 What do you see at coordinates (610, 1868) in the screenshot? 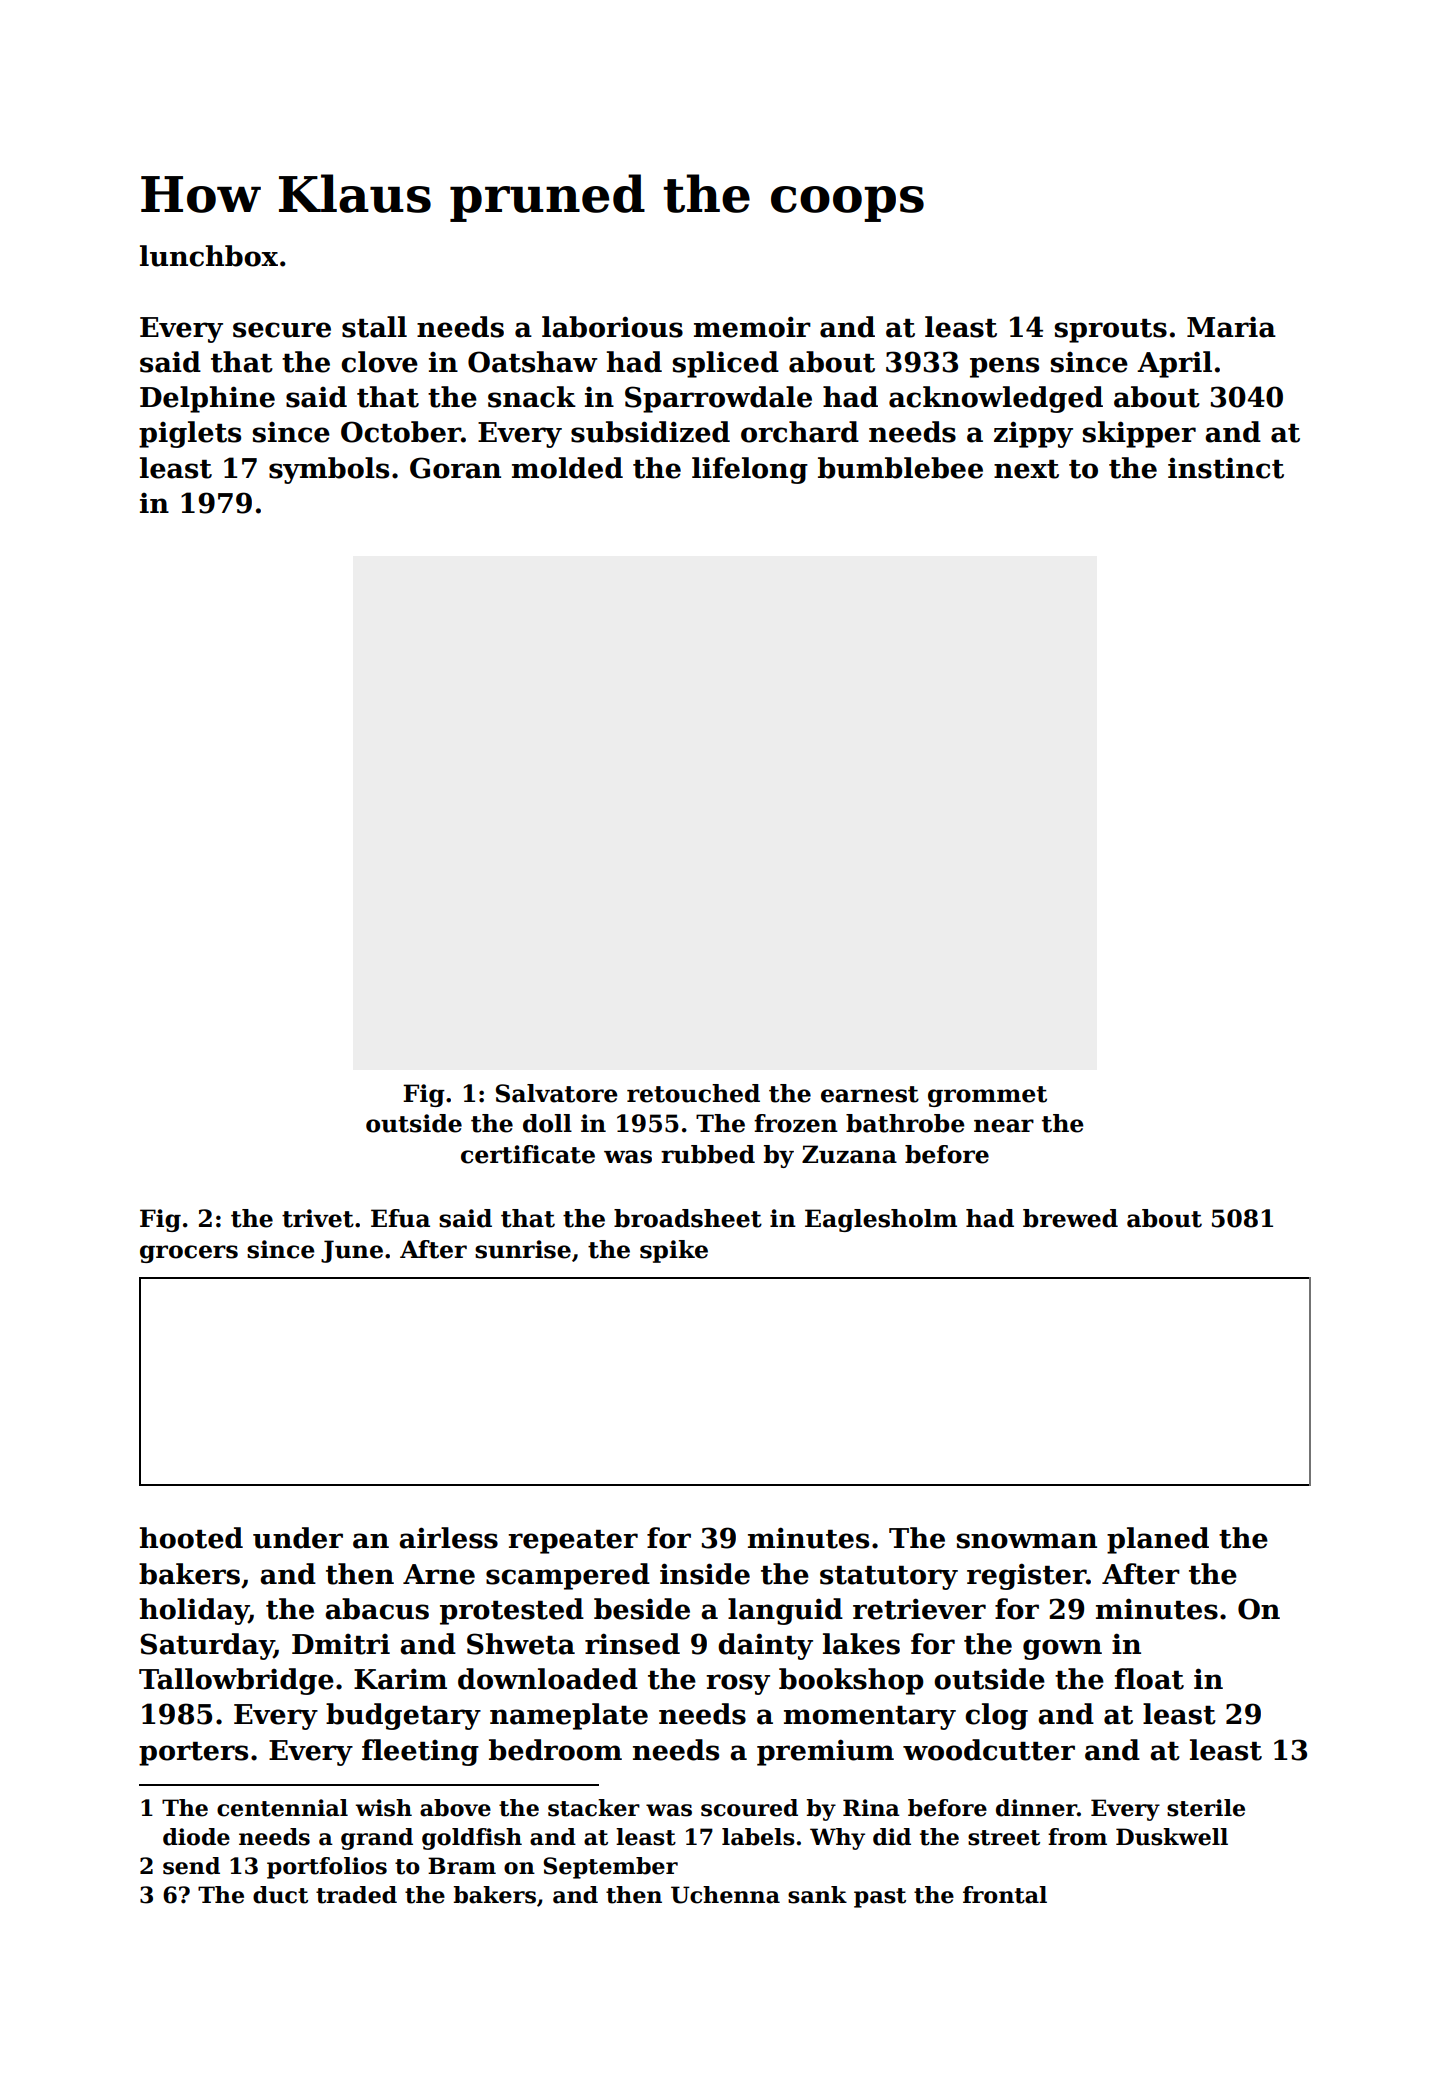
I see `September` at bounding box center [610, 1868].
